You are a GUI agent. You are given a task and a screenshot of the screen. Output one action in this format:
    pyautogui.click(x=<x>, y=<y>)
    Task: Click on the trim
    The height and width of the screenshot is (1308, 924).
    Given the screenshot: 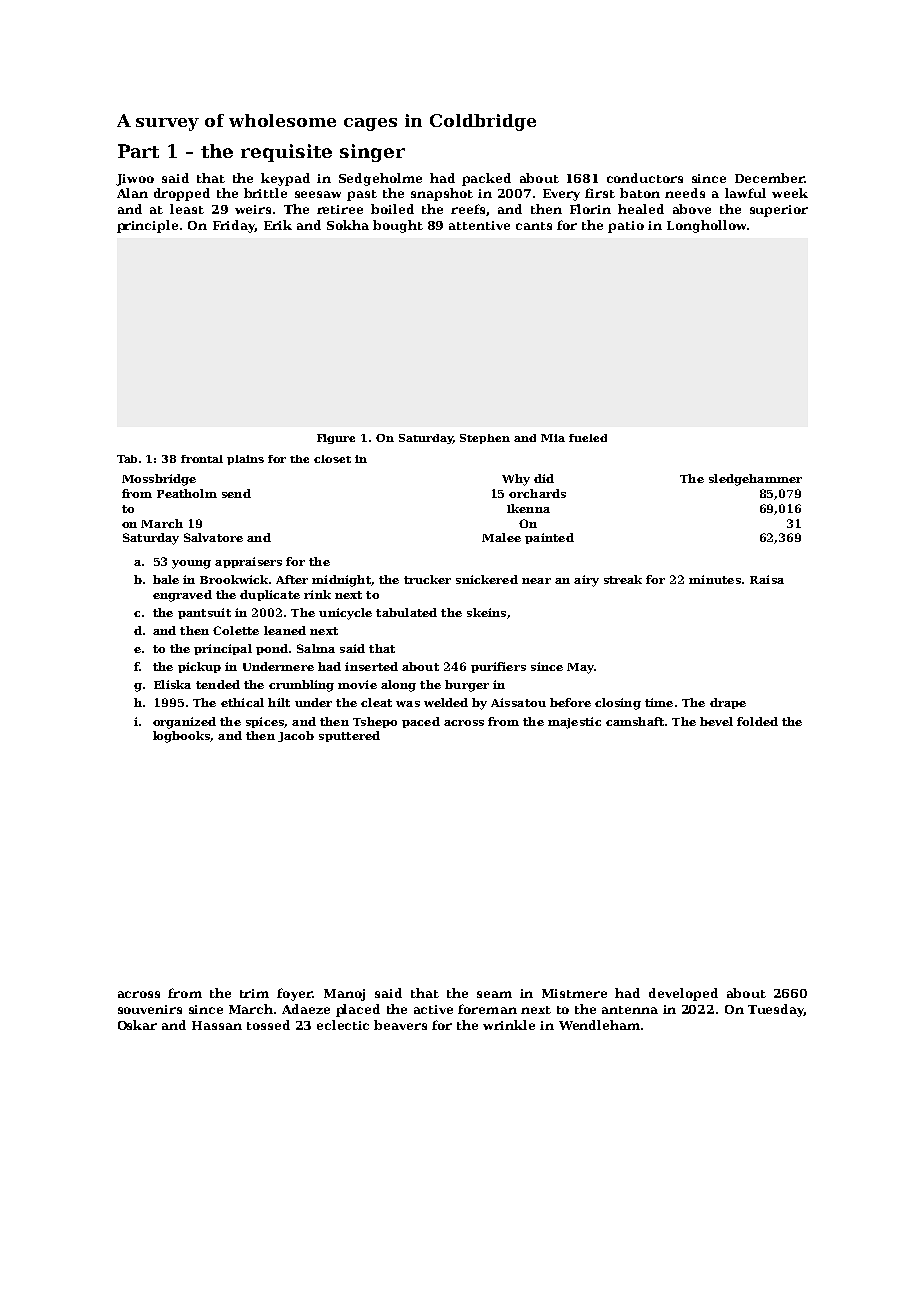 What is the action you would take?
    pyautogui.click(x=254, y=993)
